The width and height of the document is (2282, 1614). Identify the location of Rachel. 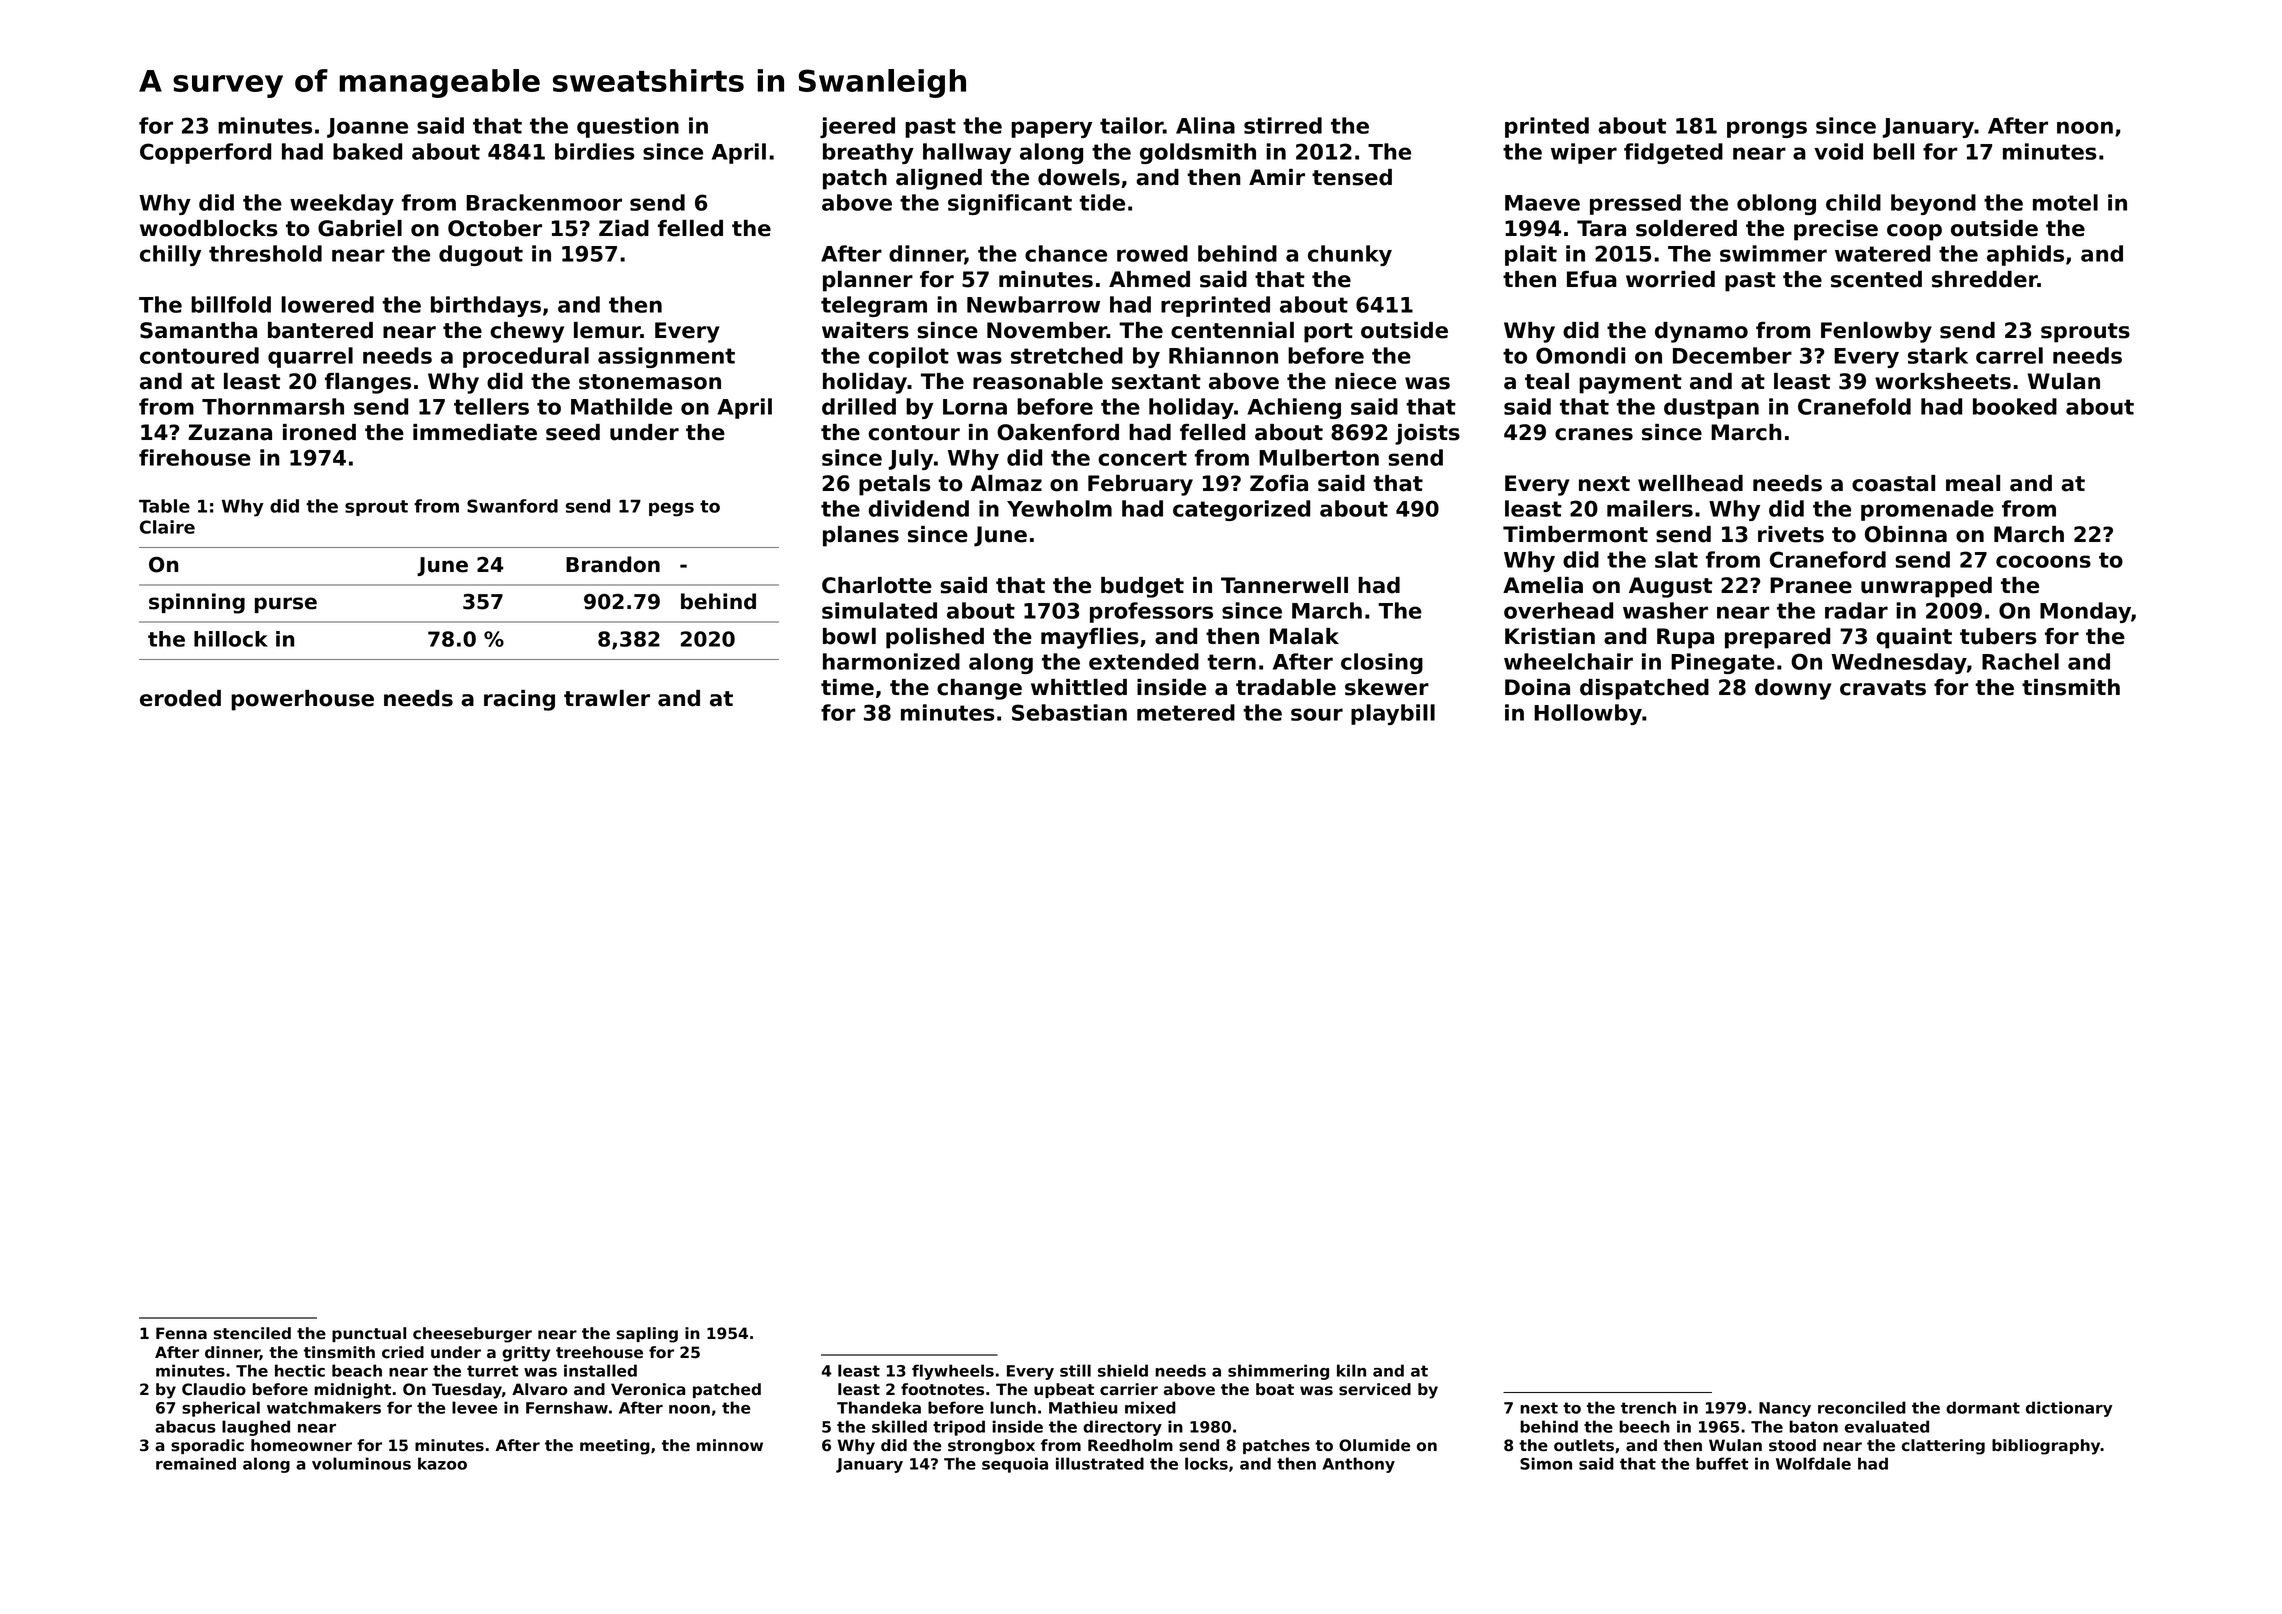
(2020, 661).
